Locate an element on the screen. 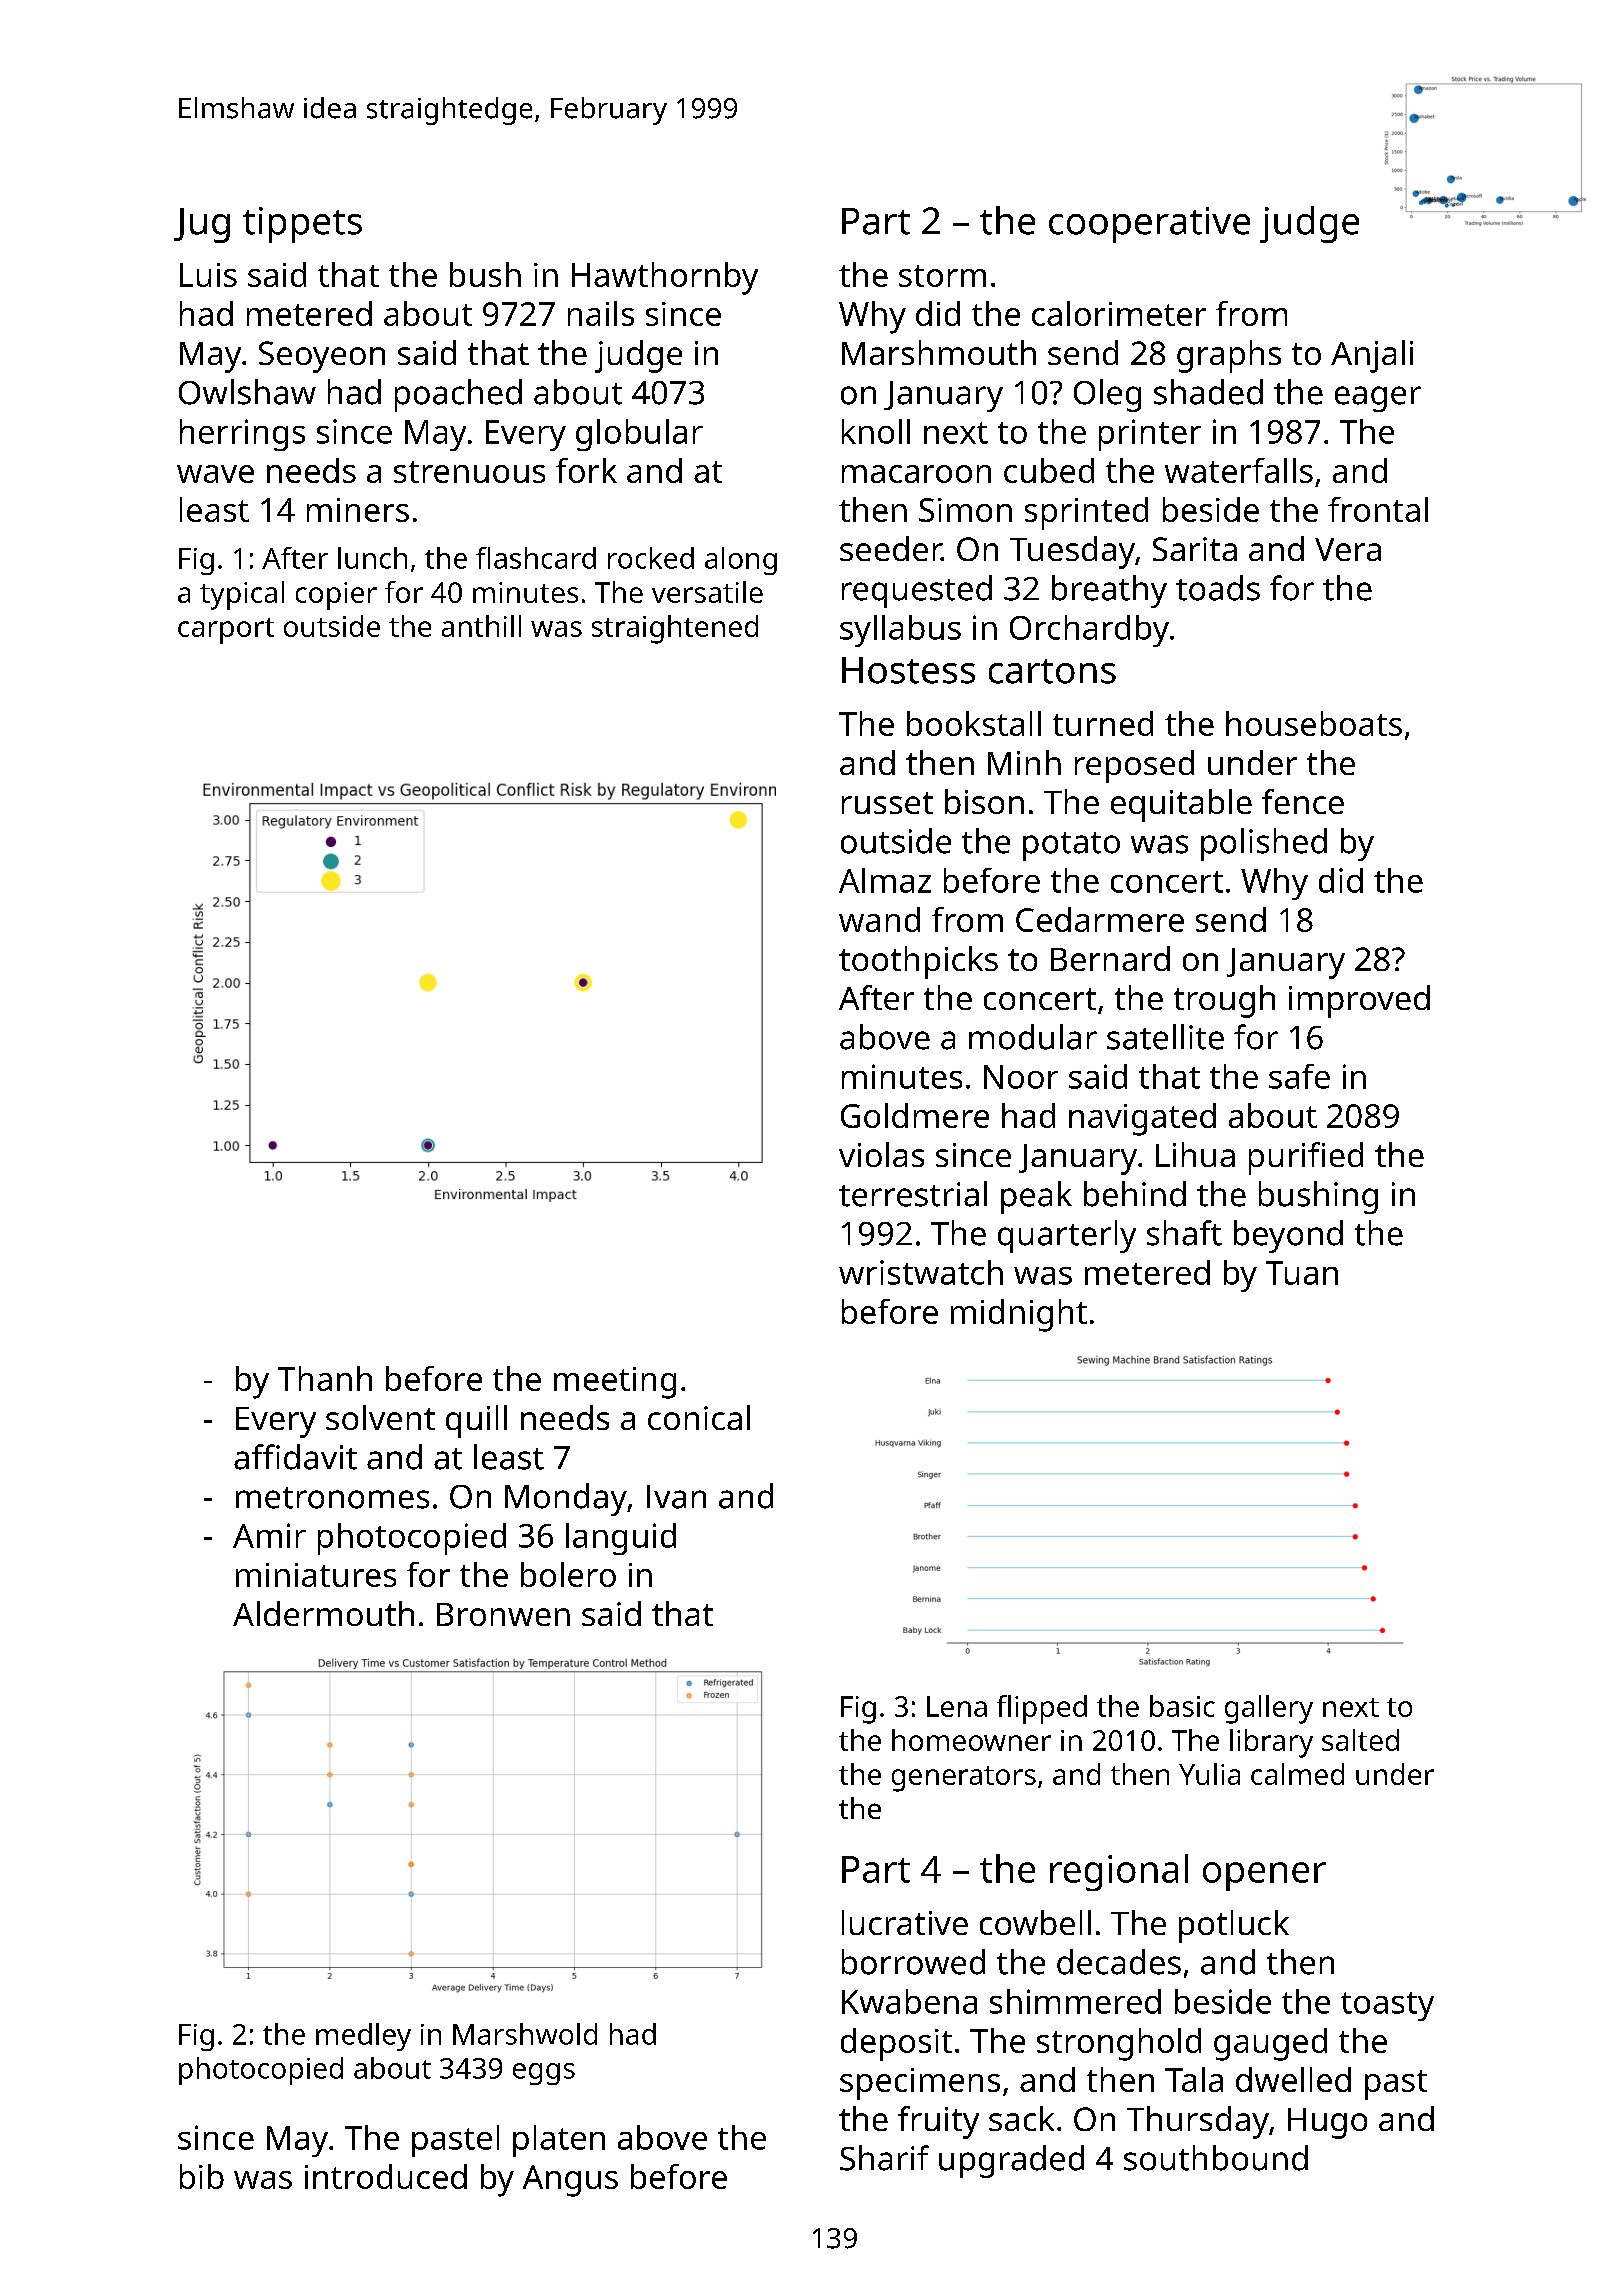 This screenshot has height=2292, width=1620. miniatures is located at coordinates (316, 1575).
